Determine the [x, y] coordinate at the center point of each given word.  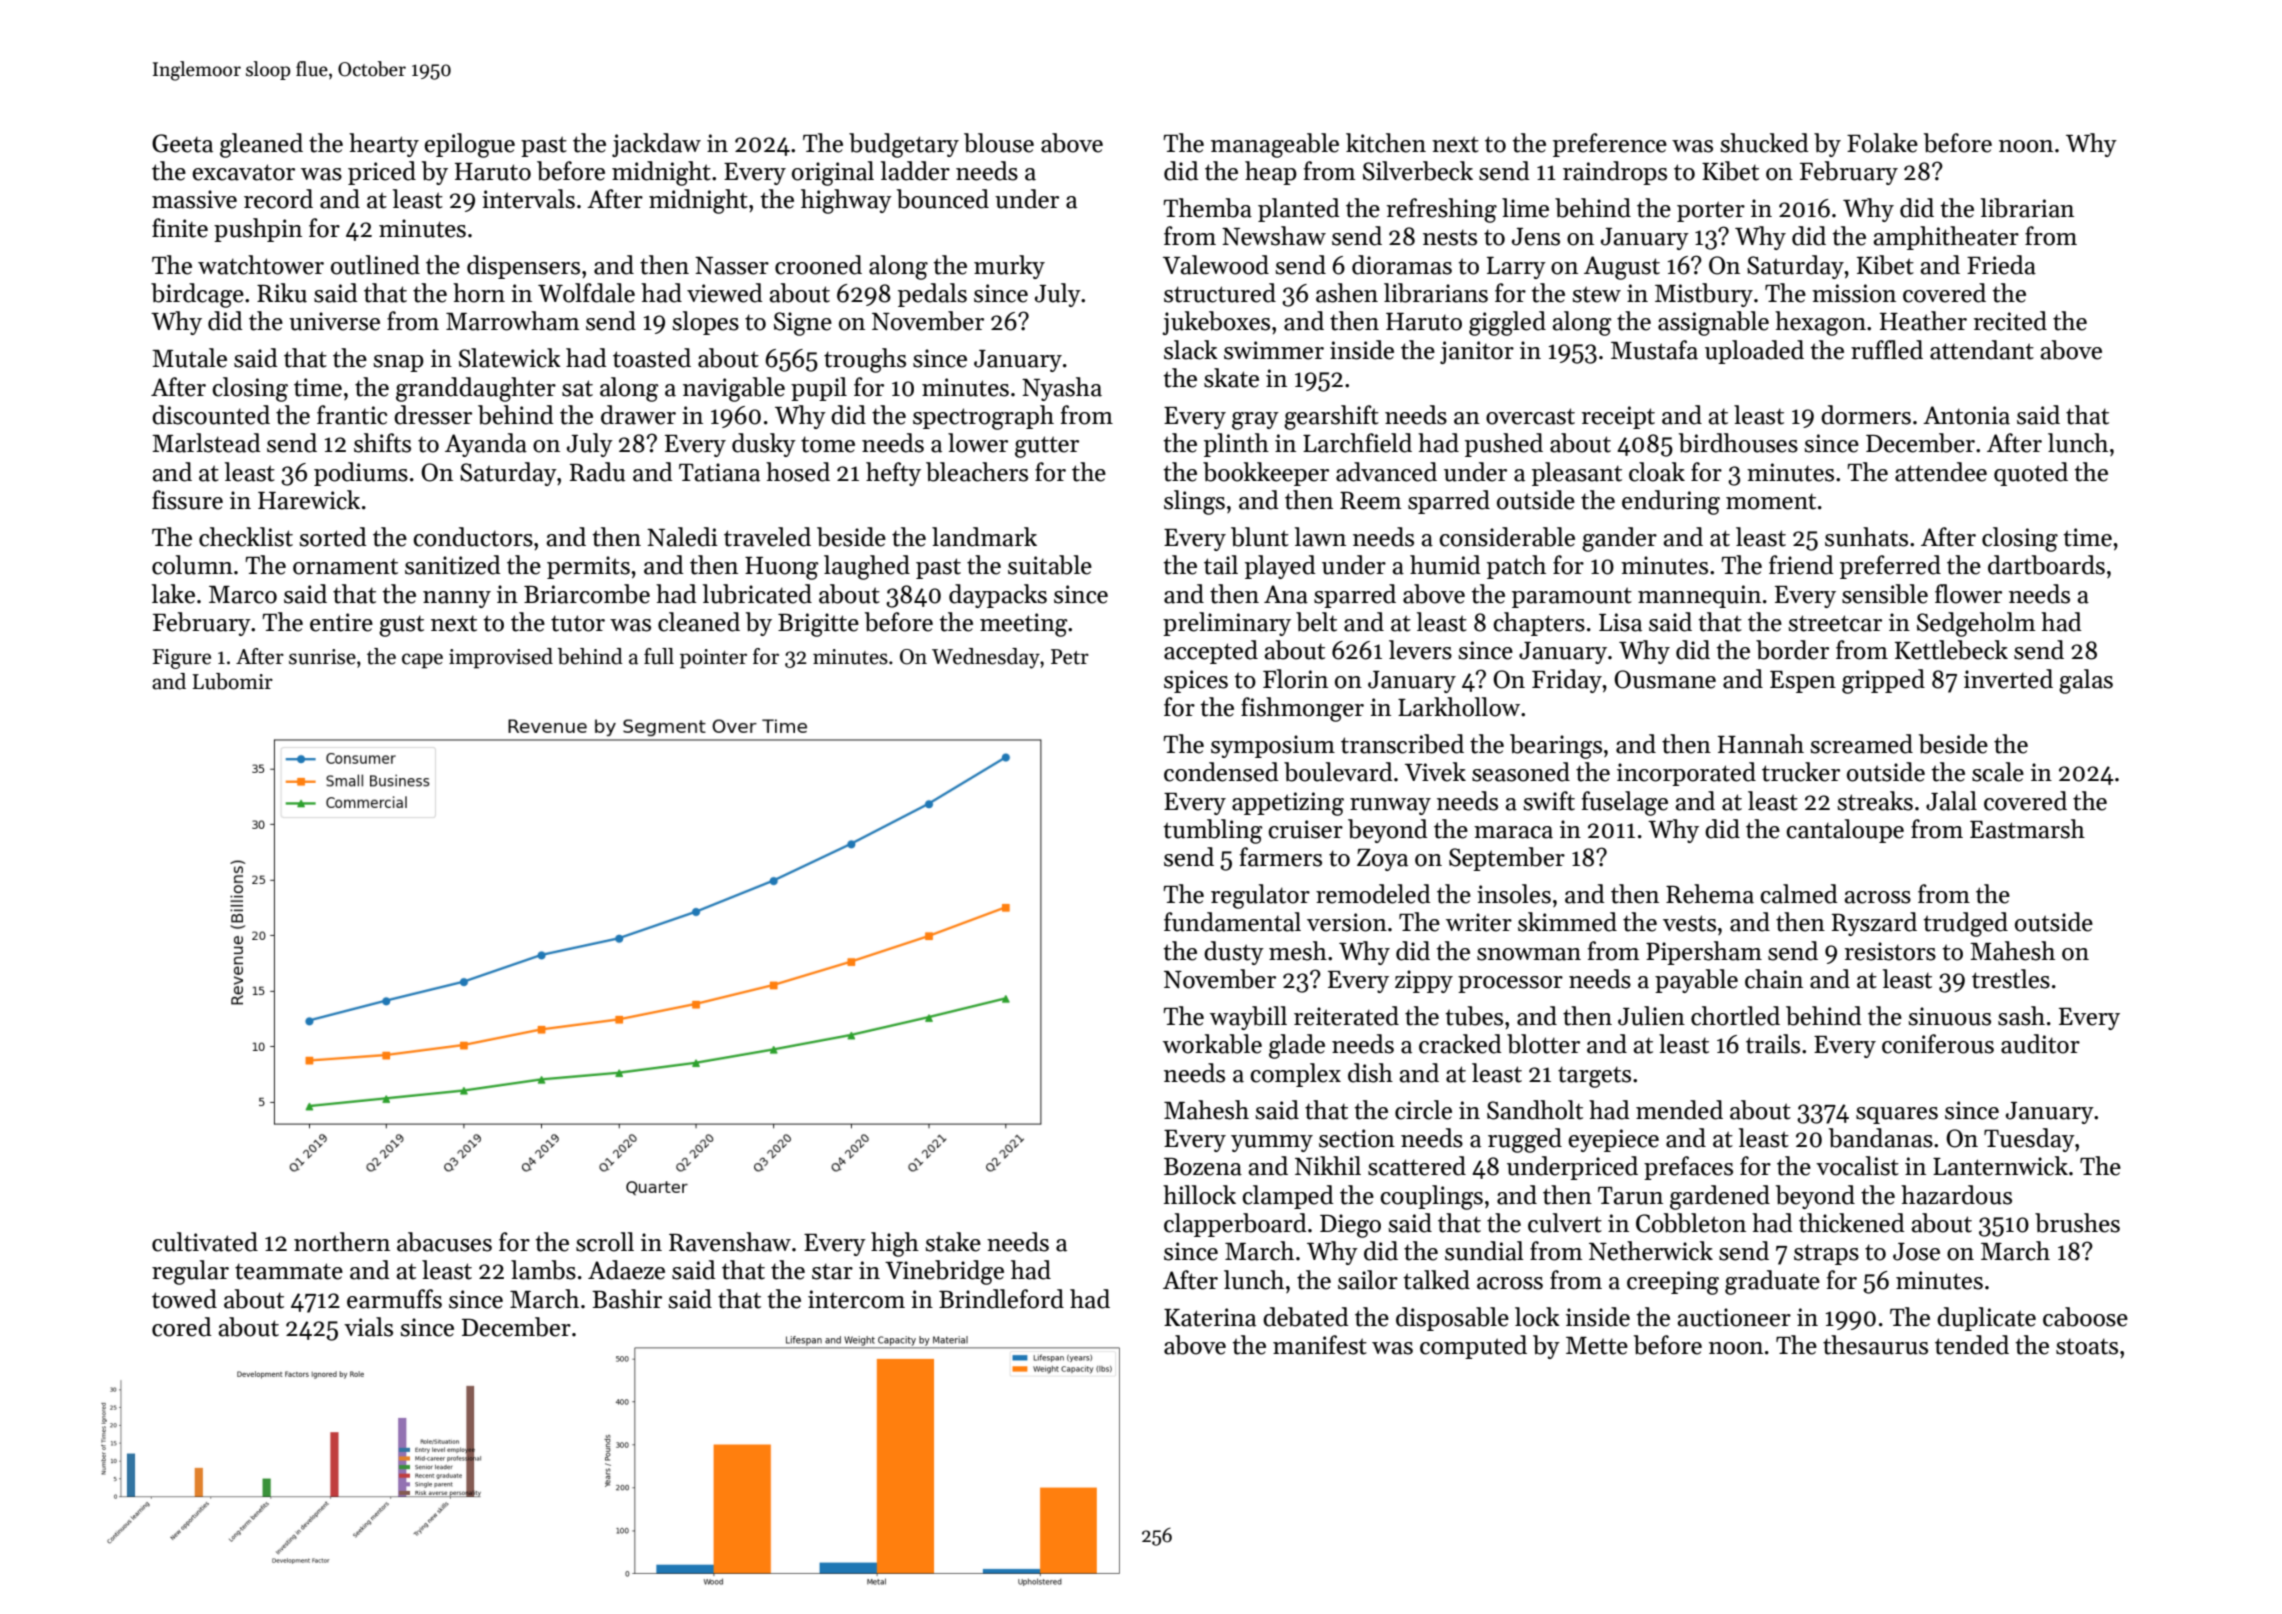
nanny [457, 599]
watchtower [261, 265]
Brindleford [1001, 1299]
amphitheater [1946, 238]
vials [368, 1327]
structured [1220, 293]
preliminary [1227, 624]
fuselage [1625, 803]
